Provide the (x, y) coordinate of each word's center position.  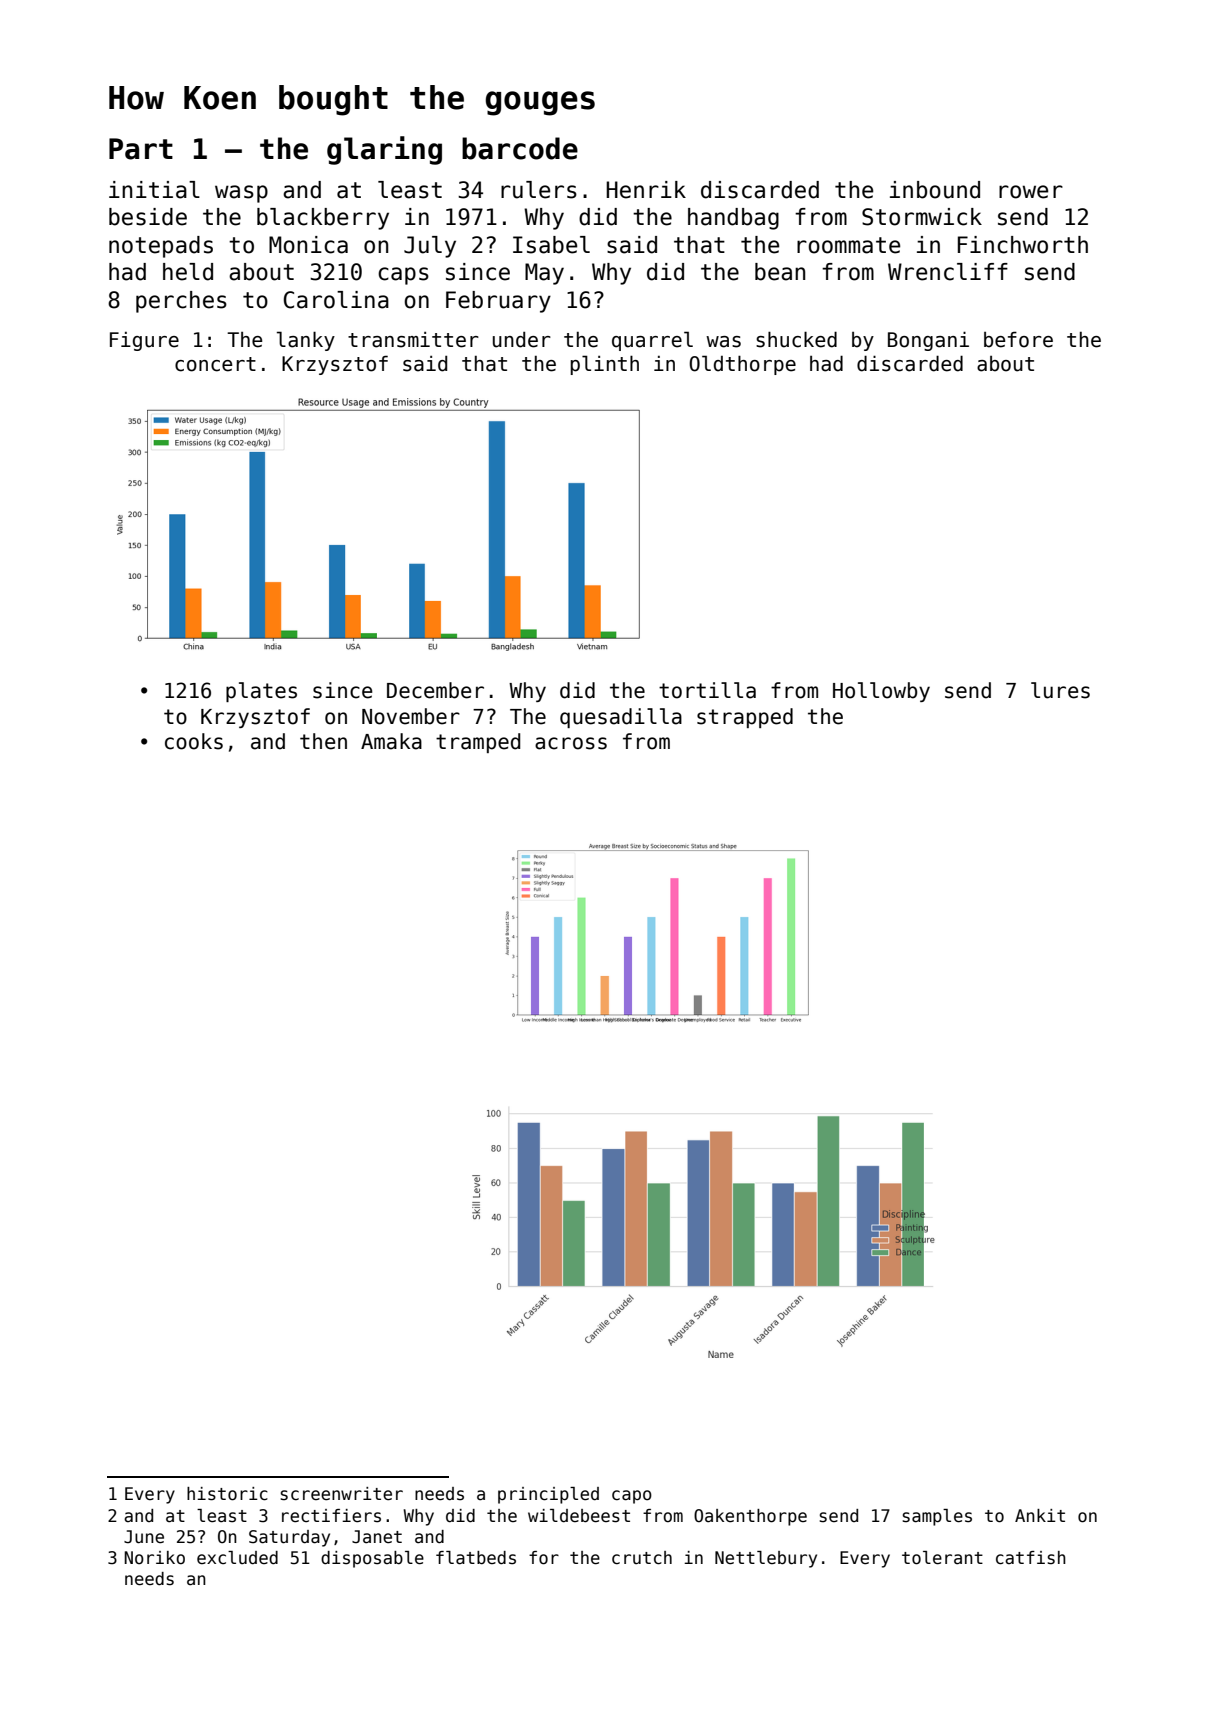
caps (403, 276)
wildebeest (579, 1516)
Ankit (1040, 1515)
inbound (935, 190)
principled (548, 1495)
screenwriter (342, 1494)
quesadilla (621, 718)
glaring (384, 150)
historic (227, 1494)
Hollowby (881, 692)
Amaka (391, 741)
